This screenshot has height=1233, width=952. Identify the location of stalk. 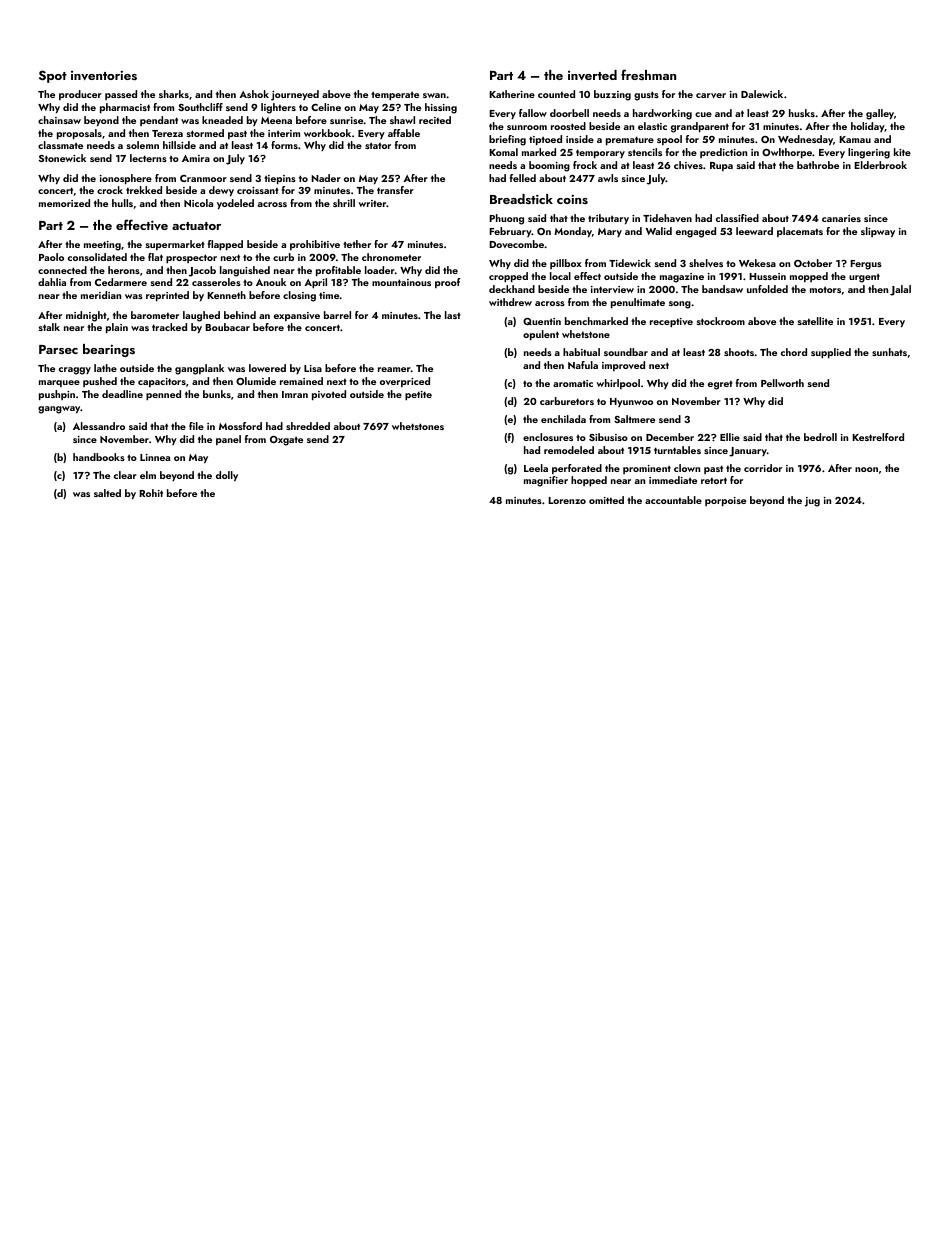
(49, 327).
